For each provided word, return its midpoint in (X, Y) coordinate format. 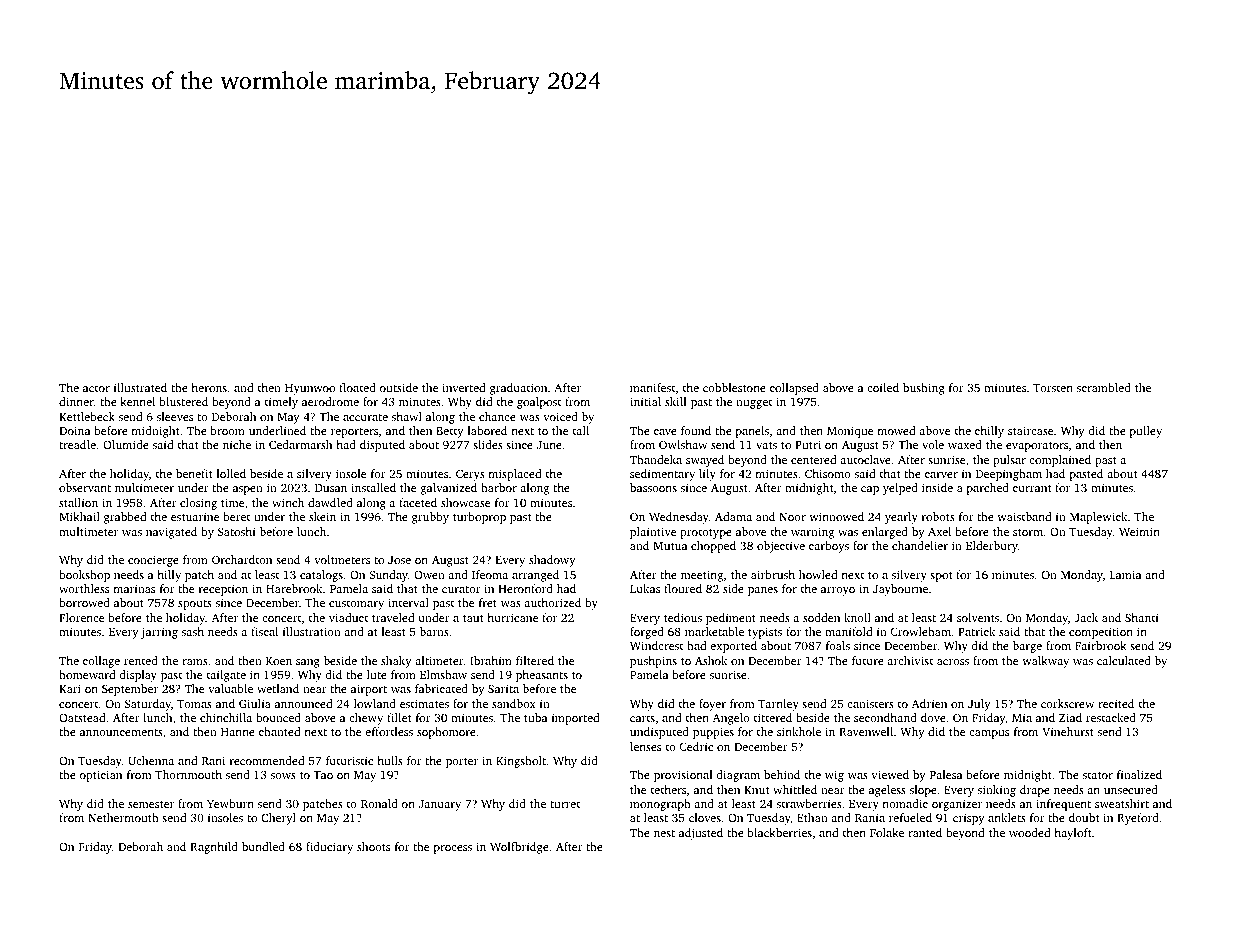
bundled (263, 846)
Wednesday (679, 518)
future (868, 660)
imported (575, 719)
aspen (248, 490)
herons (209, 387)
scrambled (1104, 387)
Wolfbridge (519, 848)
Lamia (1125, 574)
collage (101, 662)
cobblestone (734, 387)
